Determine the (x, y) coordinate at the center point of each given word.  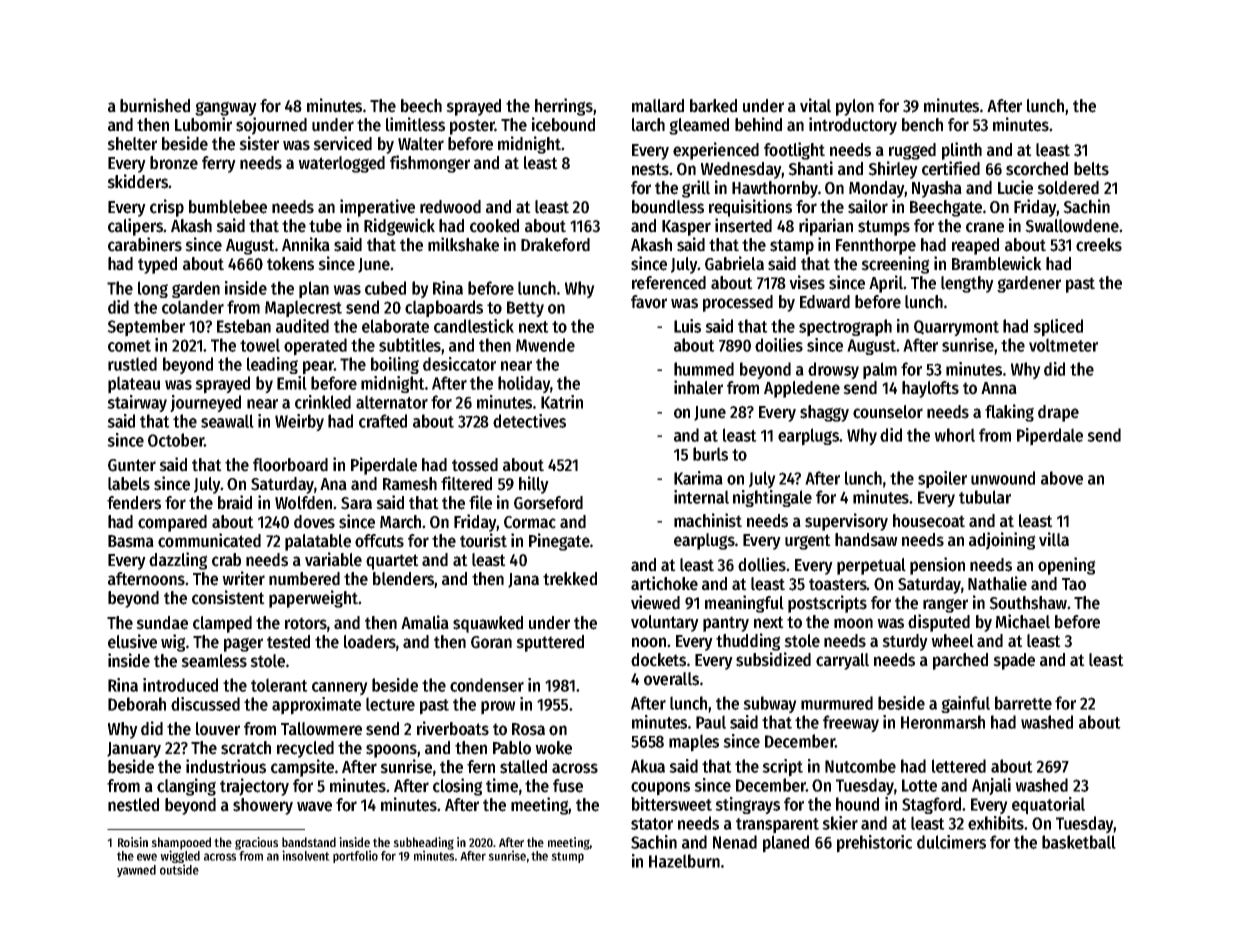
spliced (1058, 328)
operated (315, 347)
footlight (794, 151)
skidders (137, 181)
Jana (523, 580)
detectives (529, 421)
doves (314, 522)
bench (922, 125)
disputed (939, 623)
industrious (226, 766)
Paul (711, 722)
